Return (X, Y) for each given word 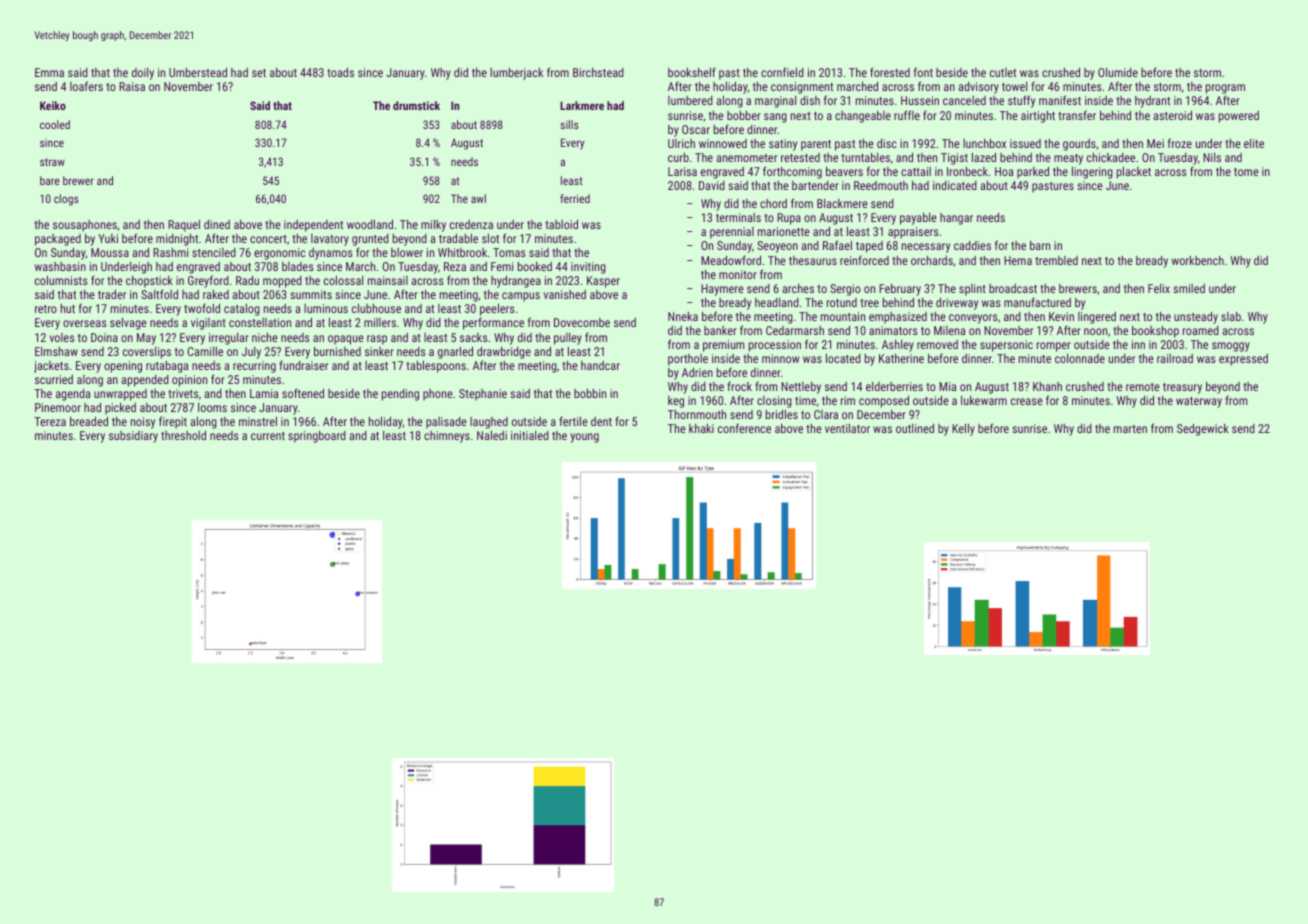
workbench (1198, 260)
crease (1027, 401)
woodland (370, 224)
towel (1014, 86)
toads (340, 72)
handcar (600, 365)
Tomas (509, 252)
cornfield (782, 72)
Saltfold (159, 294)
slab (1231, 316)
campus (521, 297)
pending (400, 395)
